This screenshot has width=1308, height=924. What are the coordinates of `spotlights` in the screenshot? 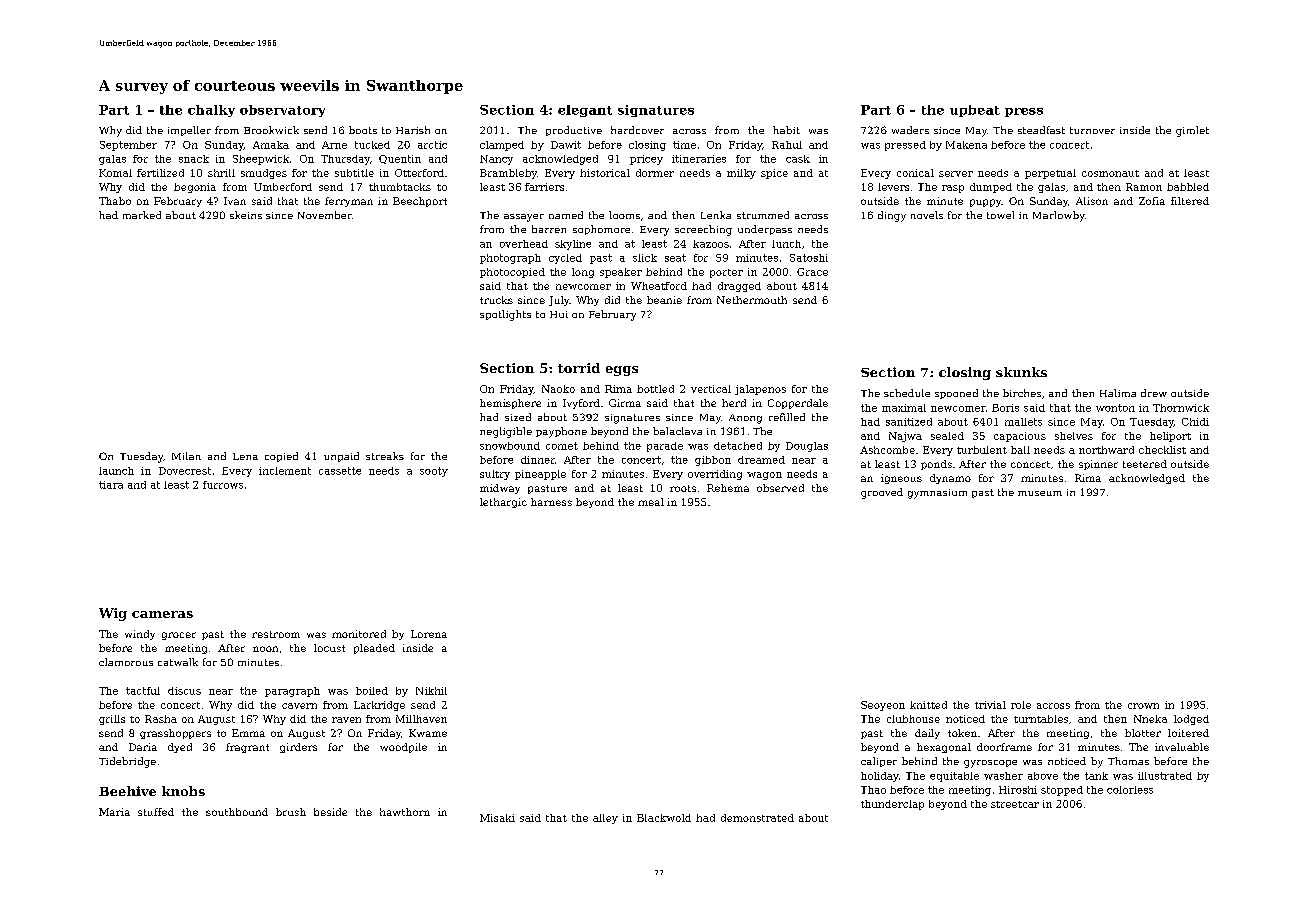 It's located at (505, 315).
